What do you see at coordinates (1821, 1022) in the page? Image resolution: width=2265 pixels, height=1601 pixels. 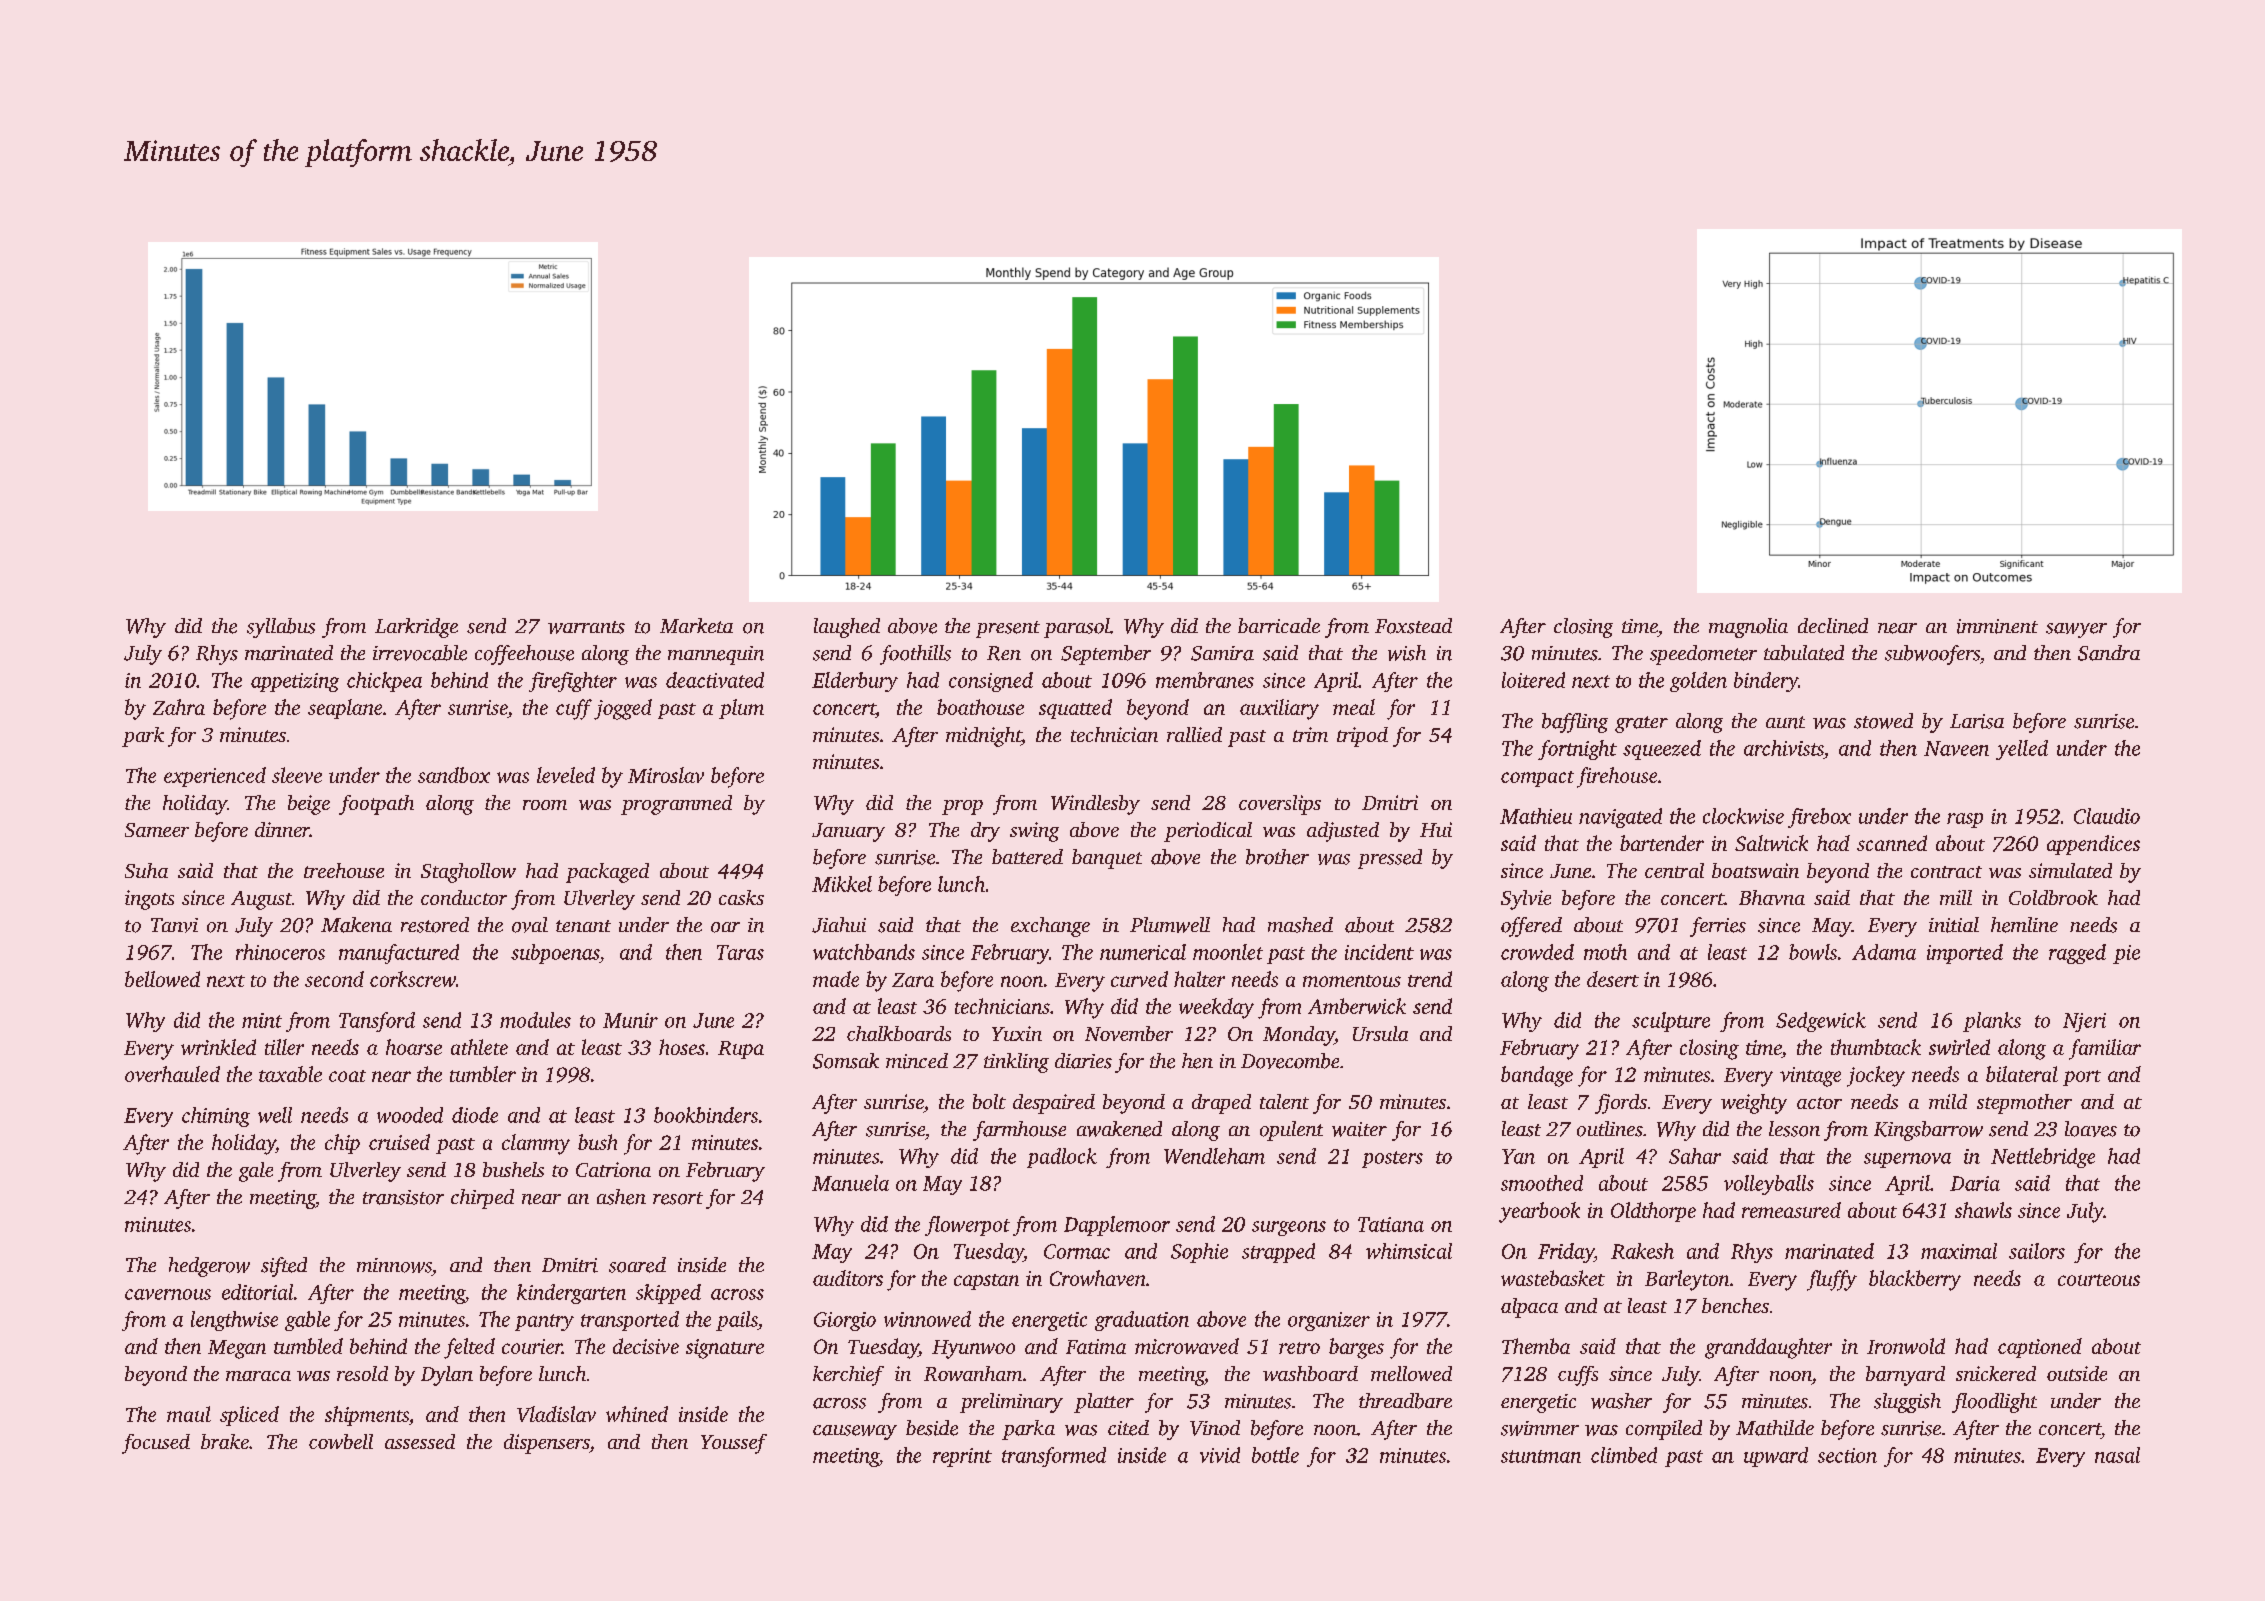 I see `Sedgewick` at bounding box center [1821, 1022].
